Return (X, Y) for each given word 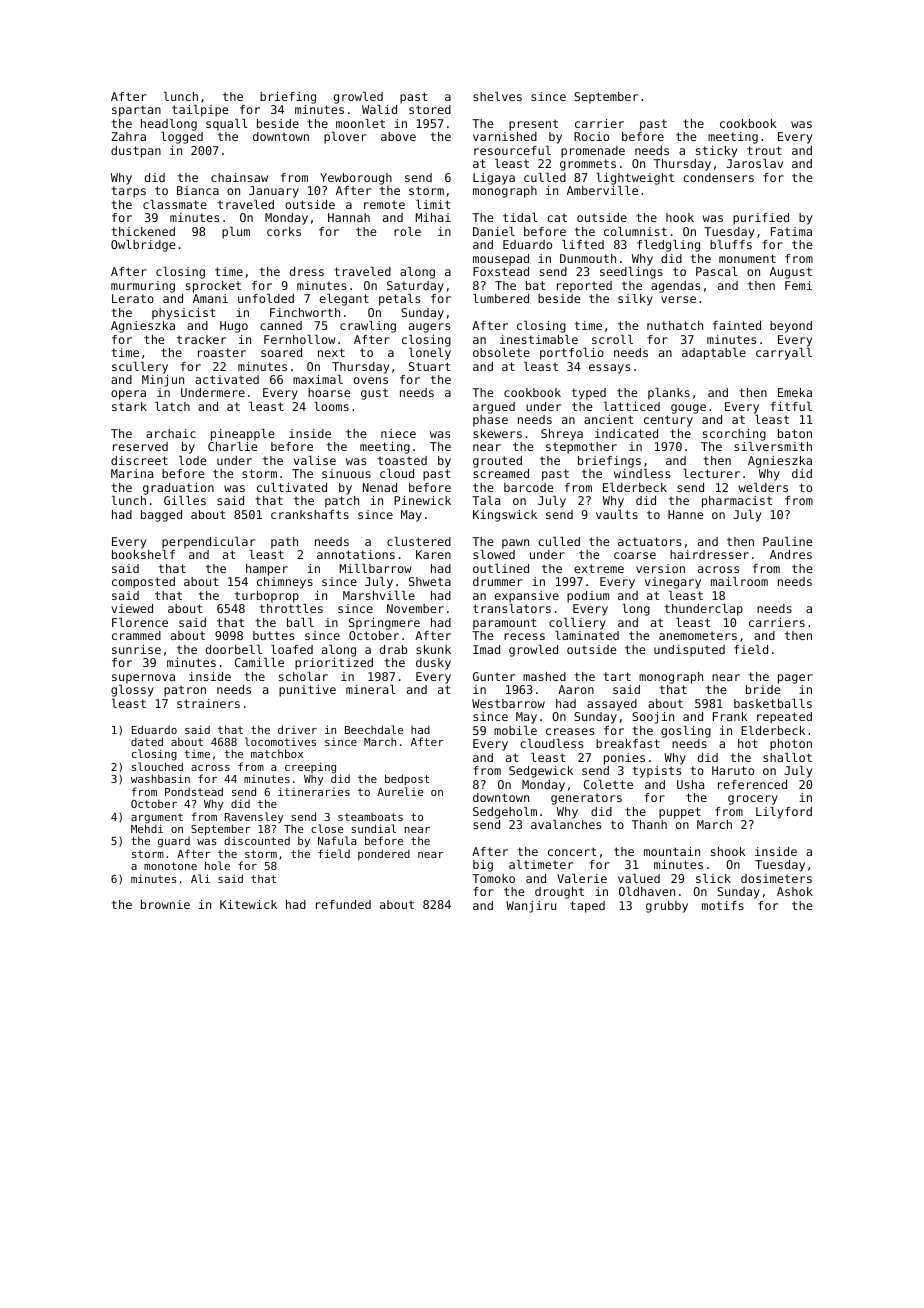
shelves (497, 96)
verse (678, 299)
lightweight (635, 179)
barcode (529, 487)
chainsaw (239, 177)
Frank (730, 716)
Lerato (133, 298)
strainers (208, 703)
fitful (791, 406)
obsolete (501, 352)
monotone (170, 866)
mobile (515, 730)
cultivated (292, 487)
